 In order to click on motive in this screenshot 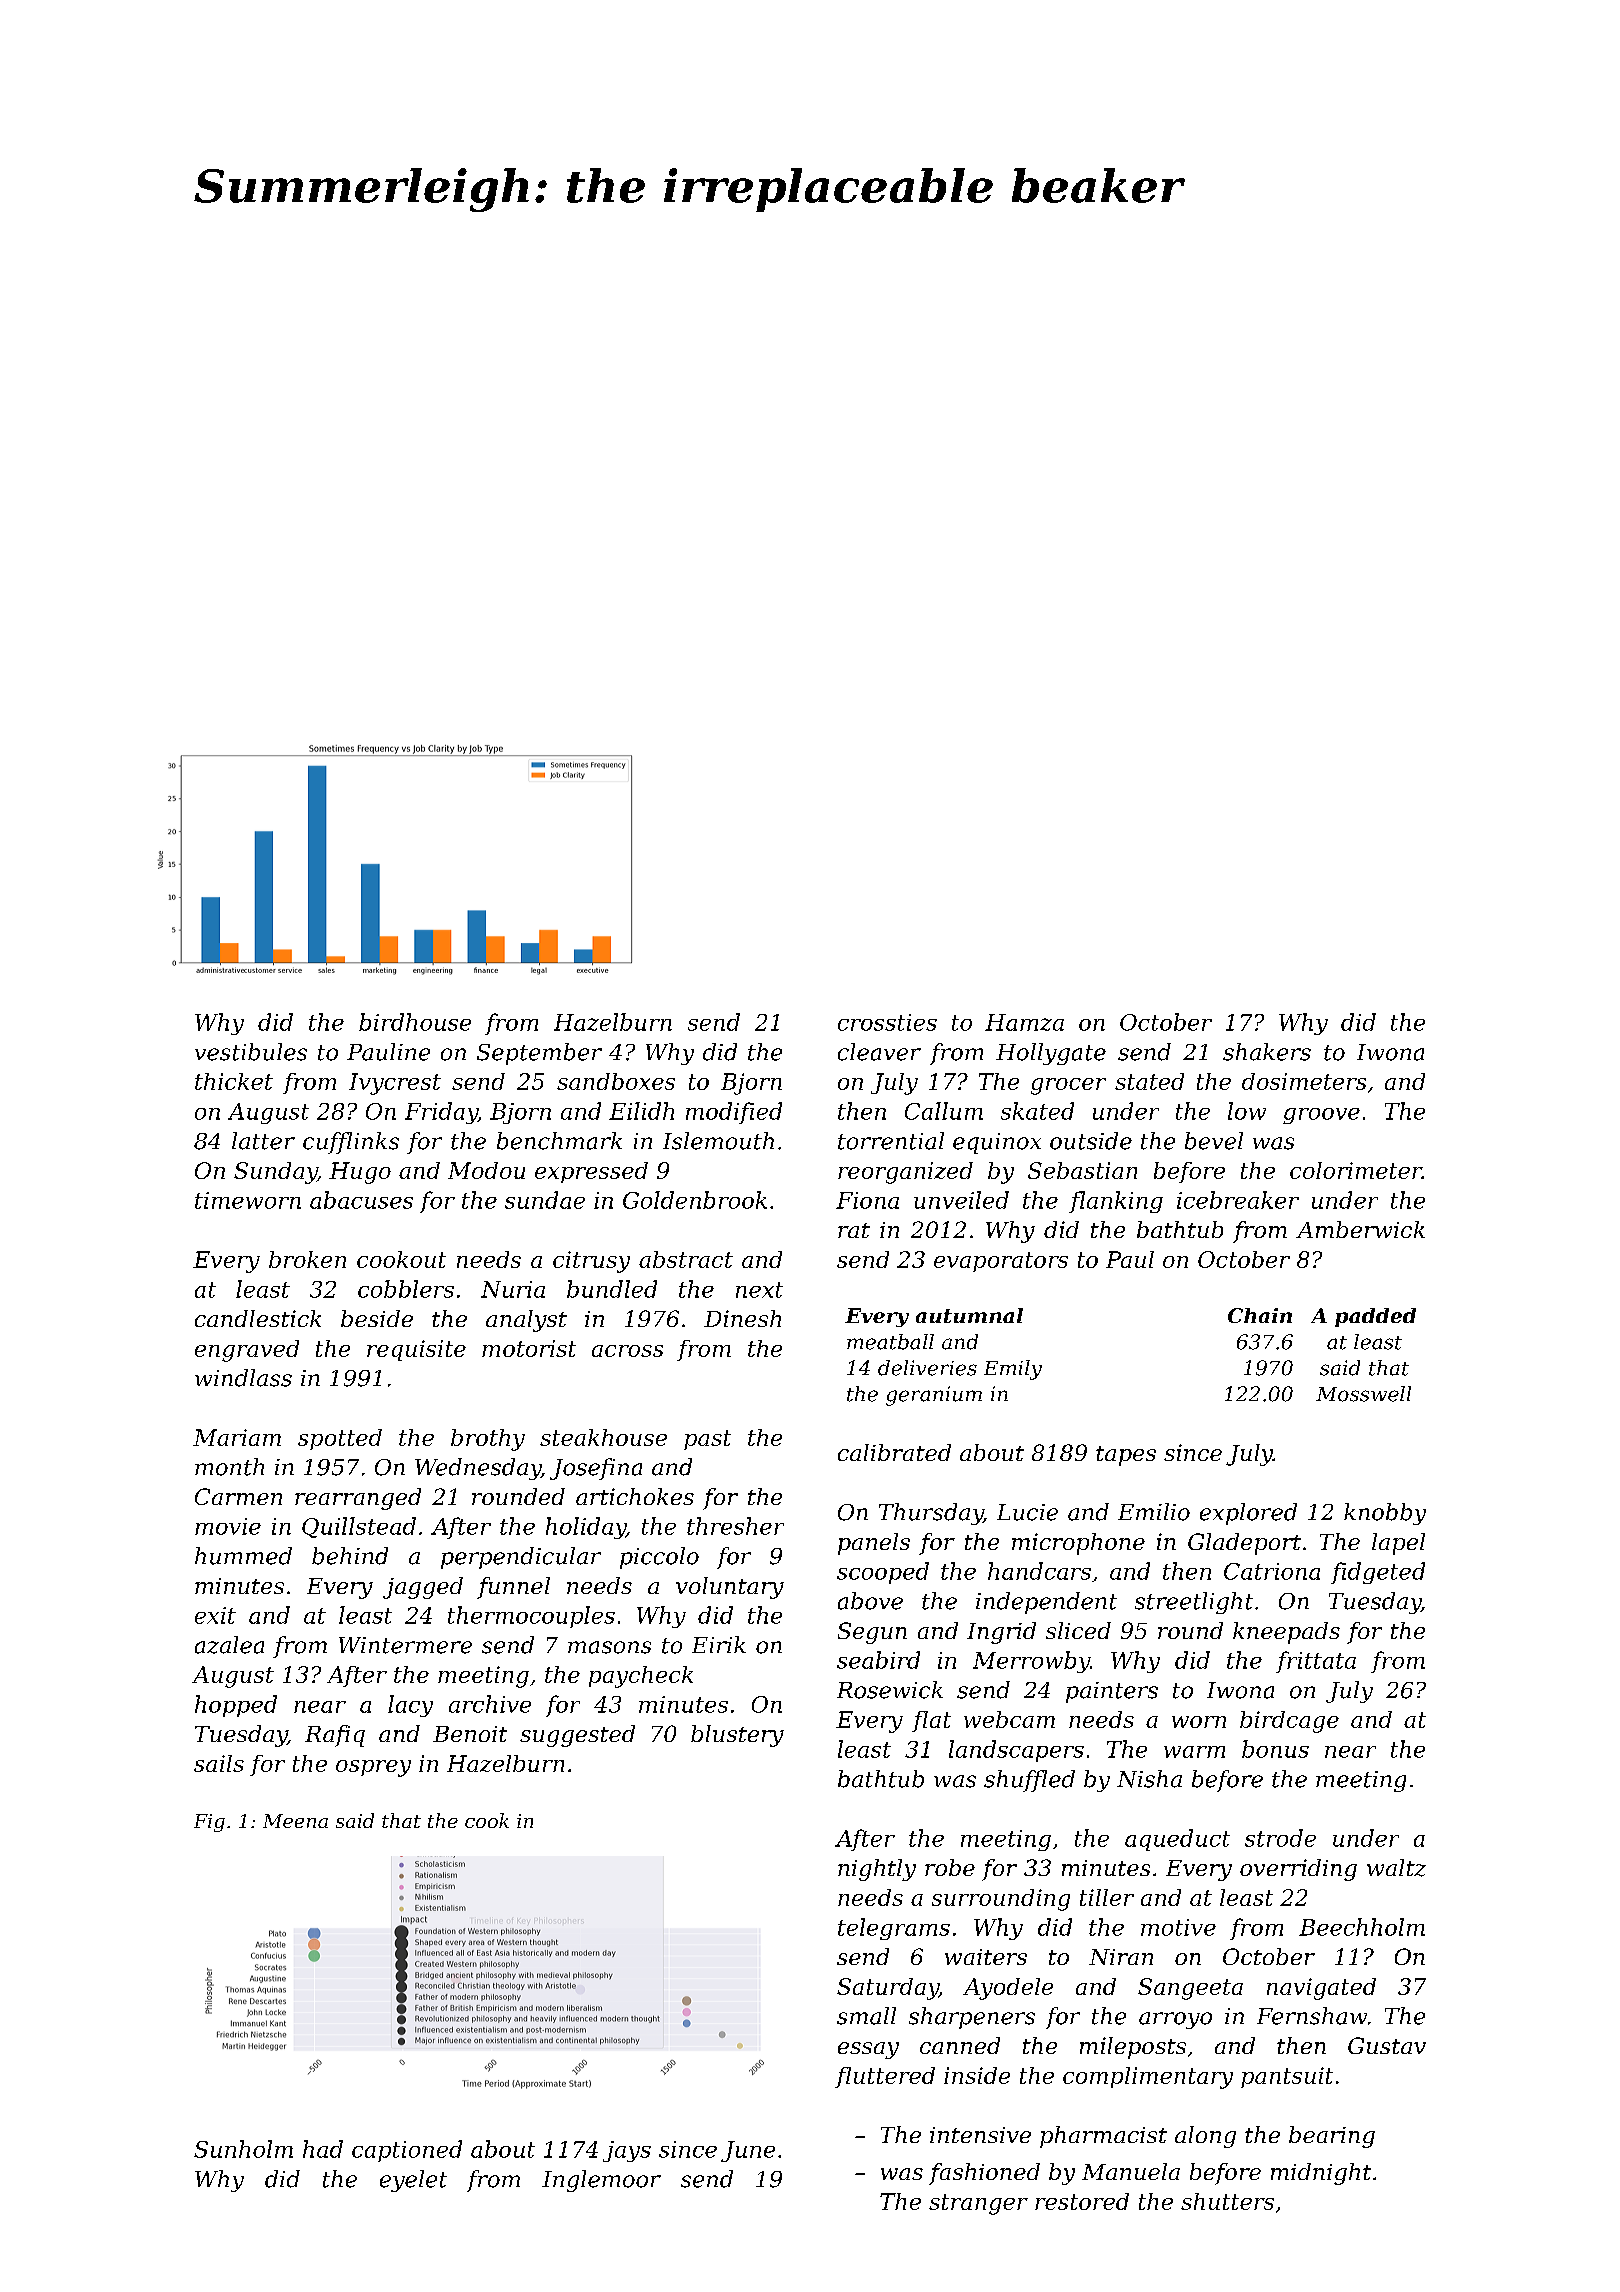, I will do `click(1178, 1927)`.
